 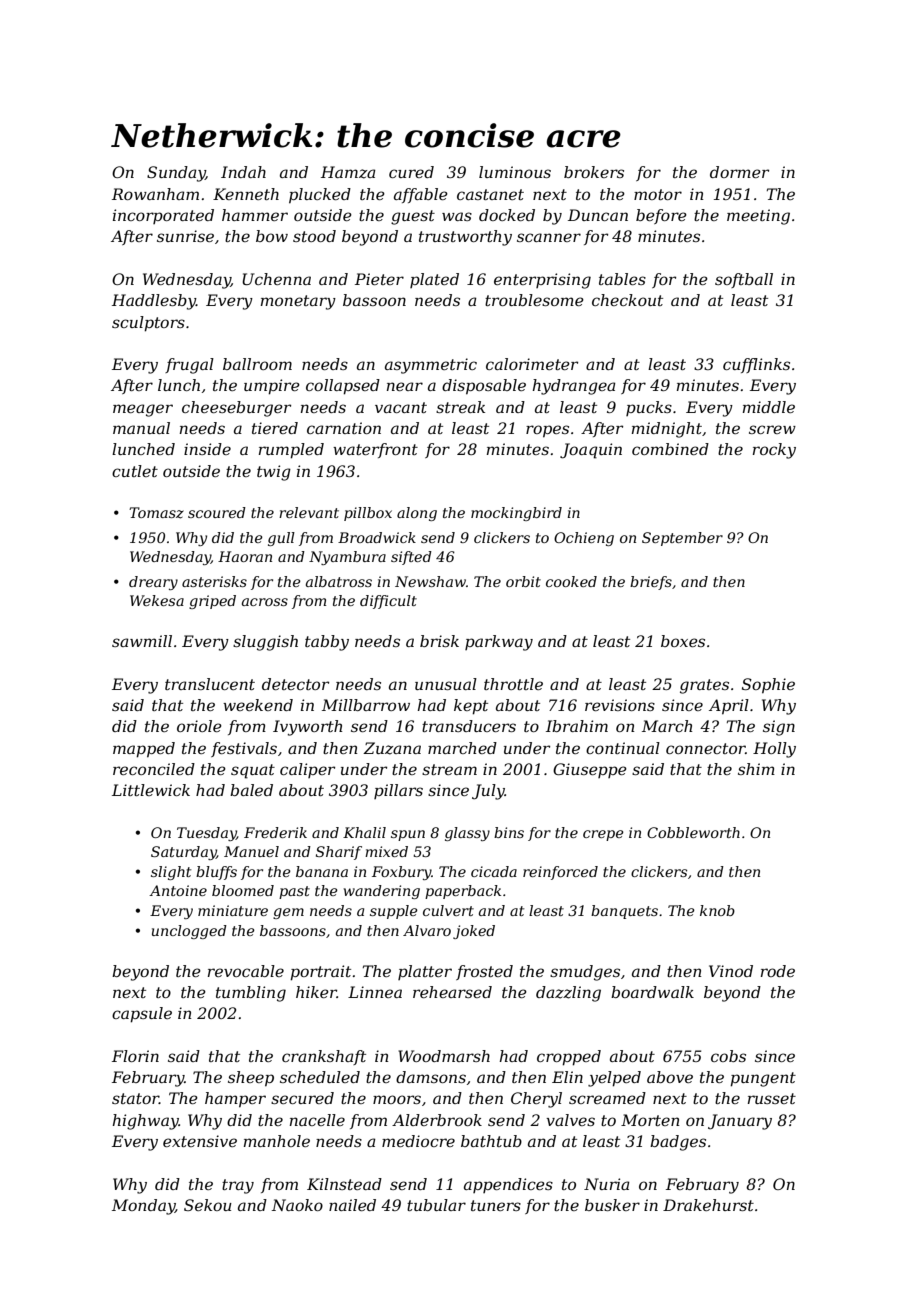 What do you see at coordinates (344, 1184) in the page?
I see `Kilnstead` at bounding box center [344, 1184].
